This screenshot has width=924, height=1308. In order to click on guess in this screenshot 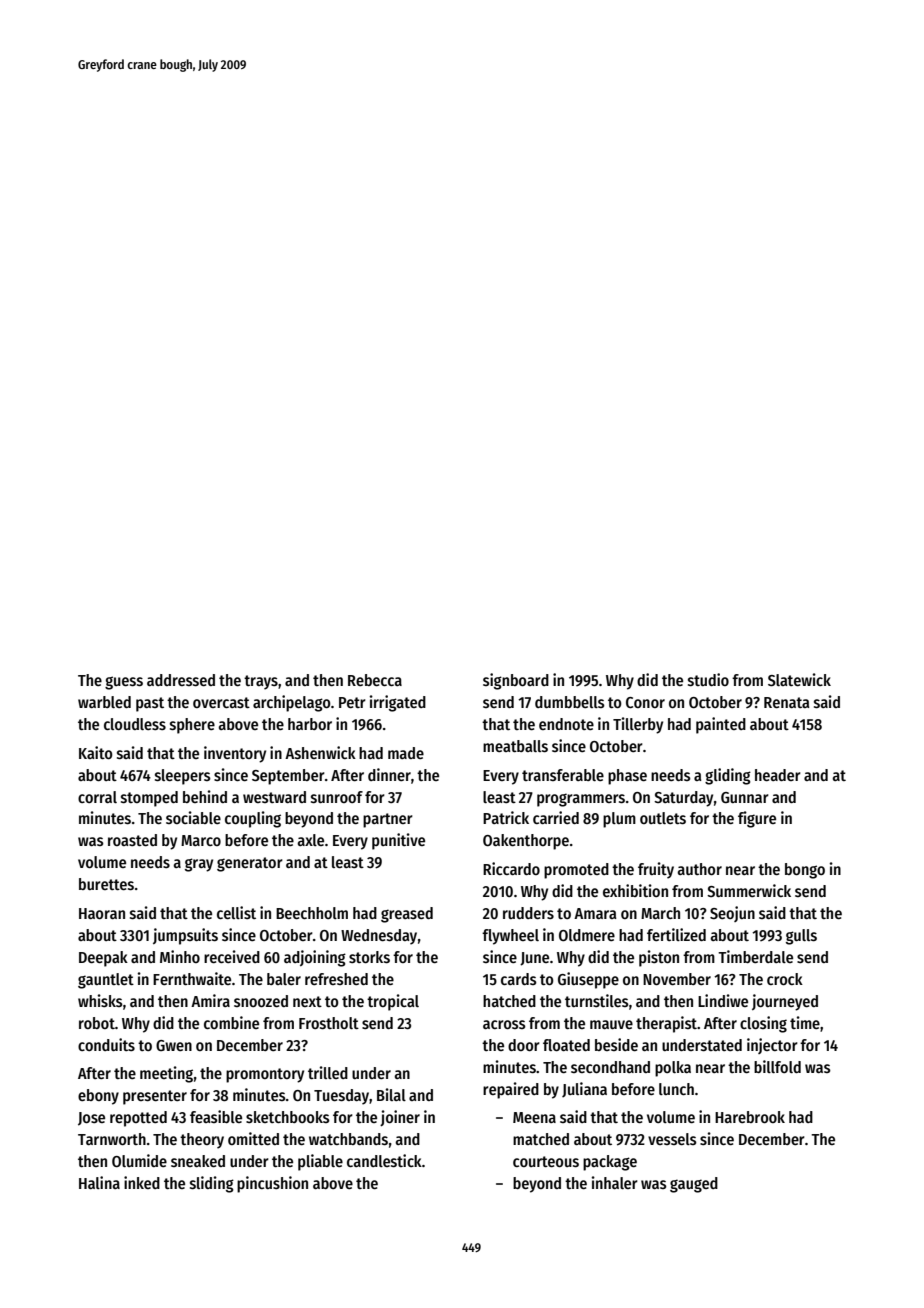, I will do `click(124, 683)`.
